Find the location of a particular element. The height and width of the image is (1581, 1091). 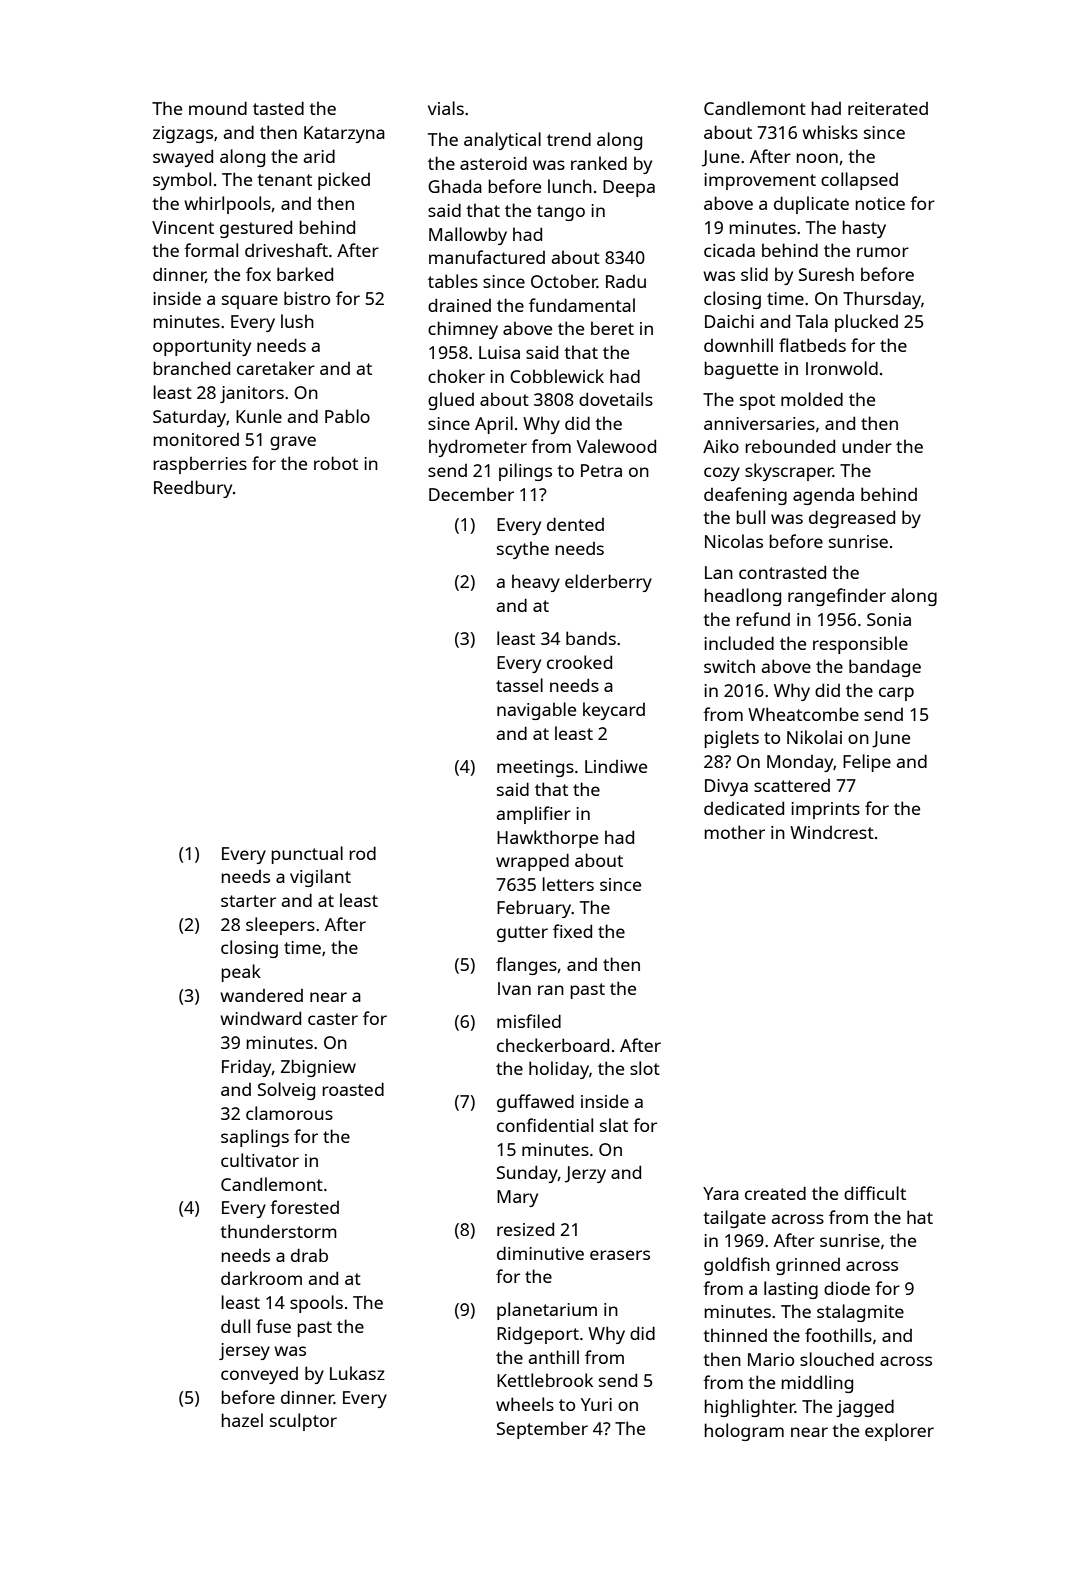

bandage is located at coordinates (885, 668).
